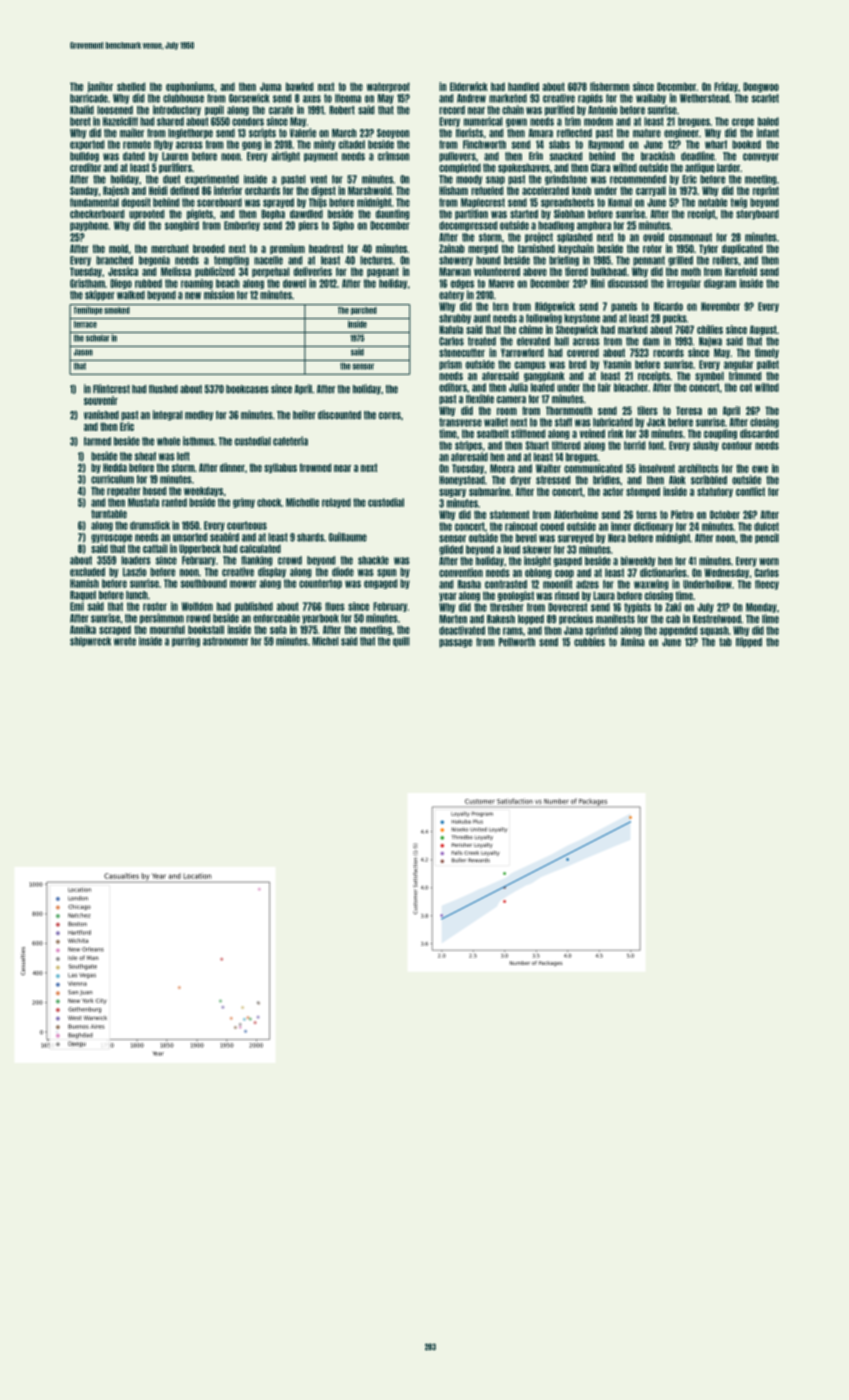 The image size is (849, 1400). What do you see at coordinates (388, 87) in the image?
I see `waterproof` at bounding box center [388, 87].
